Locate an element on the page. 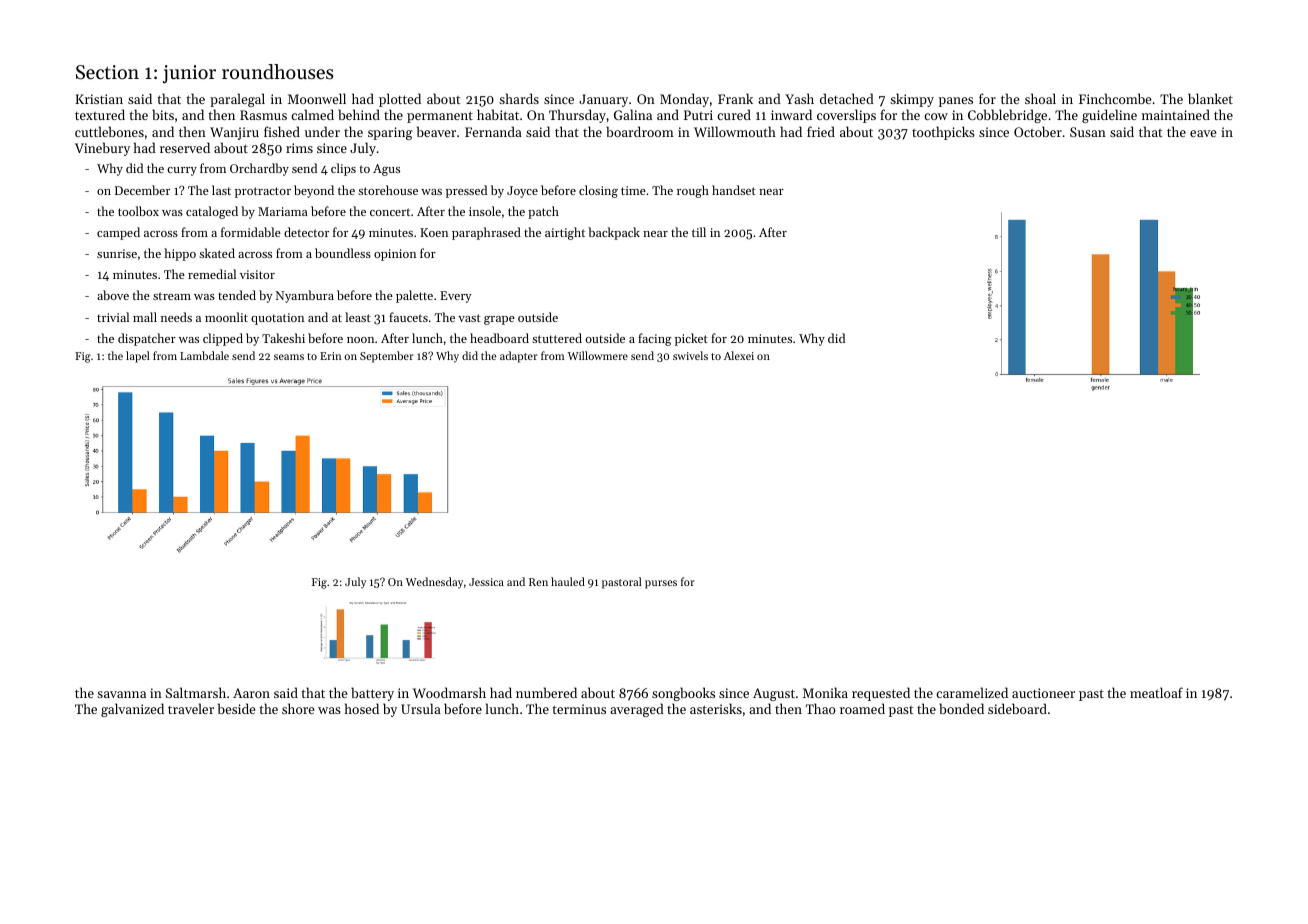  Frank is located at coordinates (735, 98).
